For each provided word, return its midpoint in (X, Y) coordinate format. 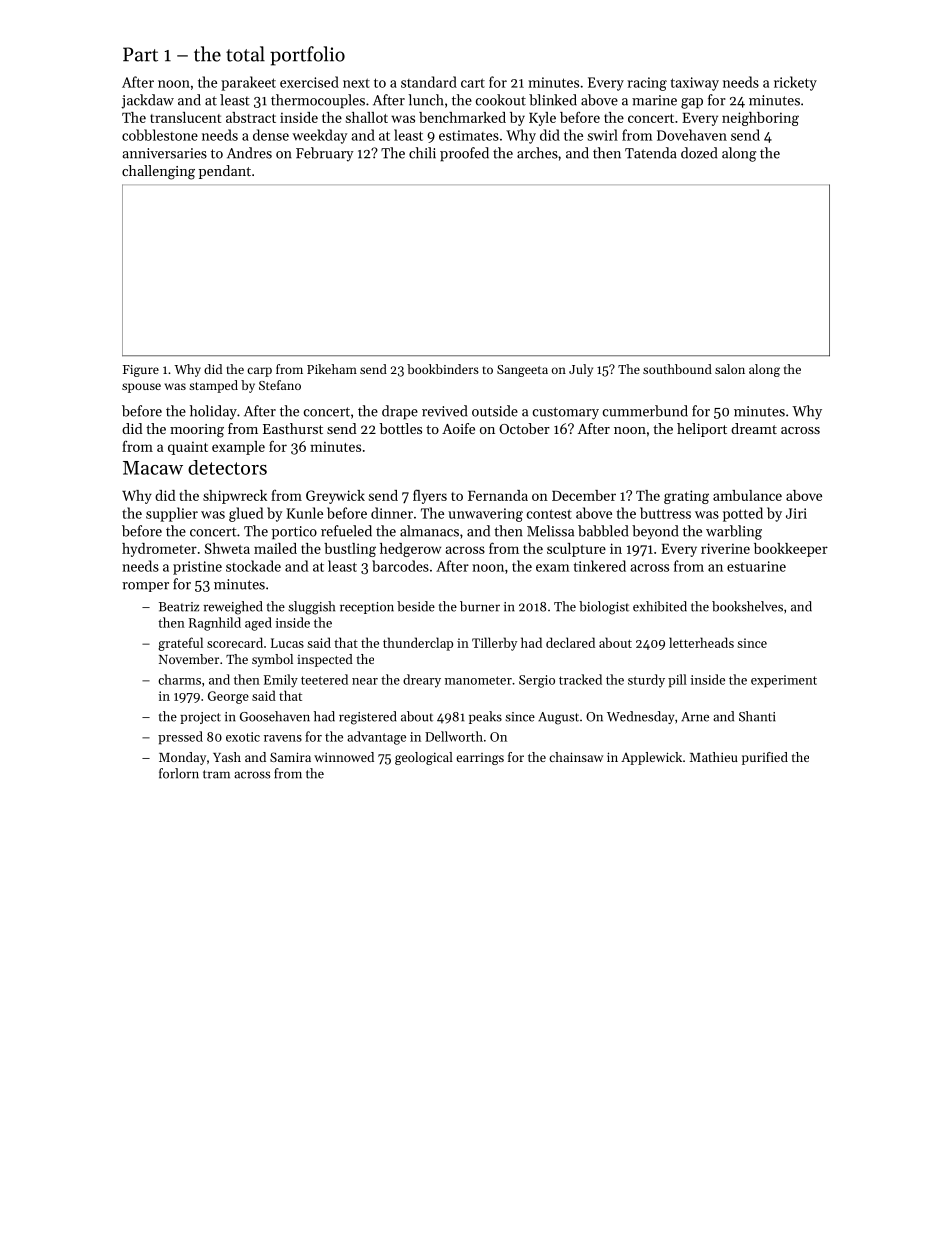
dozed (699, 153)
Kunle (304, 513)
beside (416, 606)
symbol (272, 660)
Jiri (796, 513)
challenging (158, 172)
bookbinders (443, 369)
